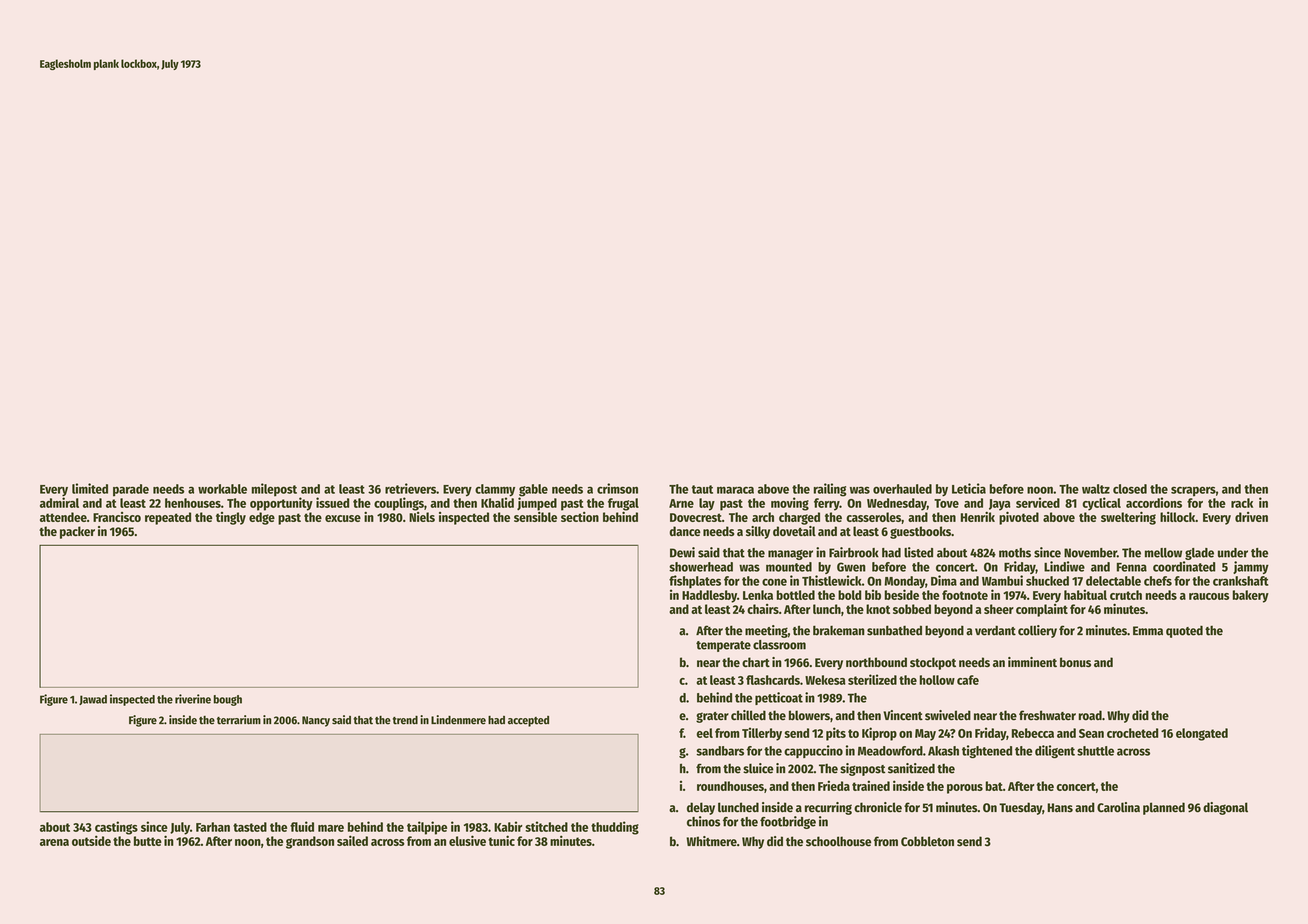  Describe the element at coordinates (1242, 503) in the screenshot. I see `rack` at that location.
